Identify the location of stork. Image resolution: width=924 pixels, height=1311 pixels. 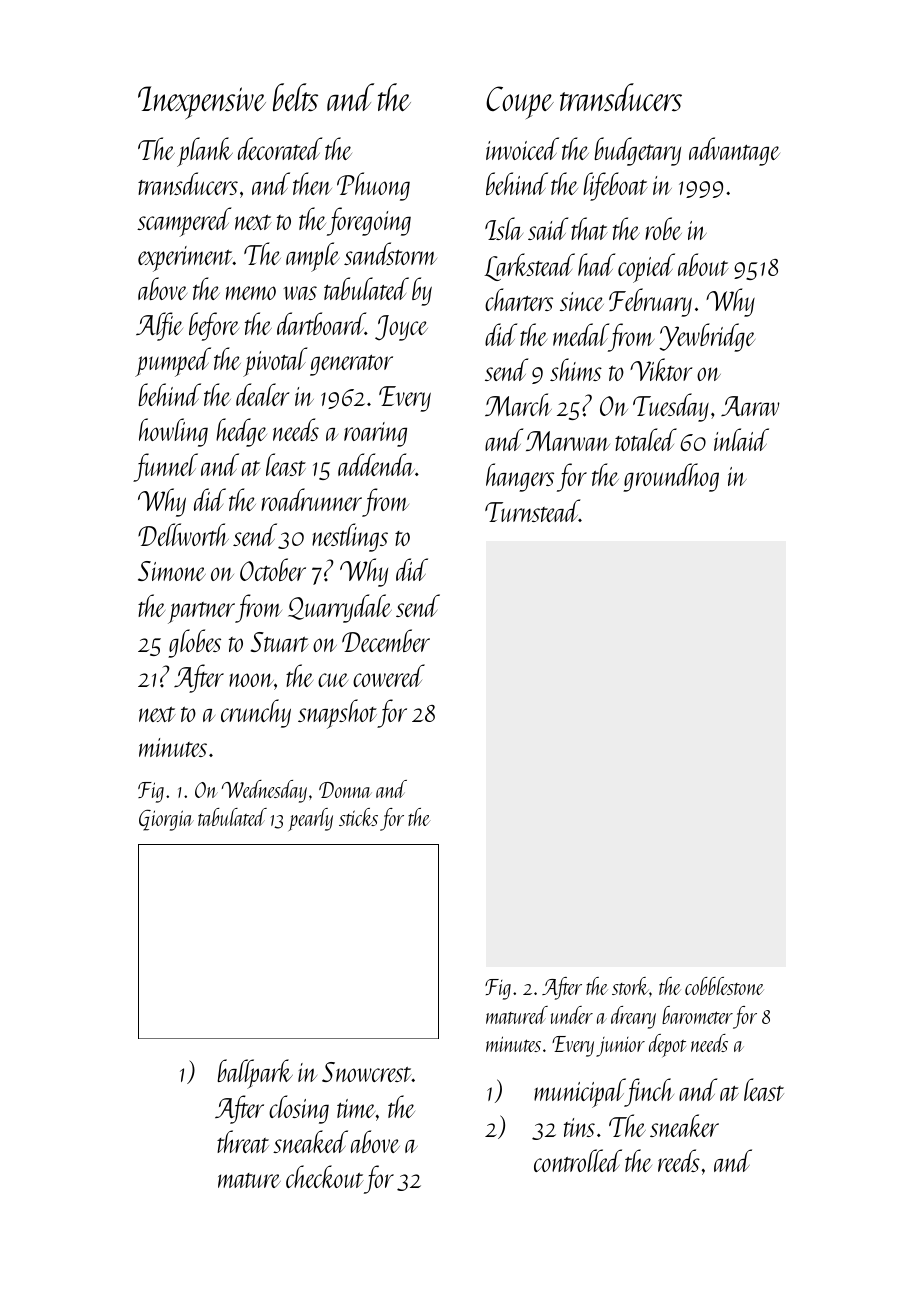
(630, 986).
